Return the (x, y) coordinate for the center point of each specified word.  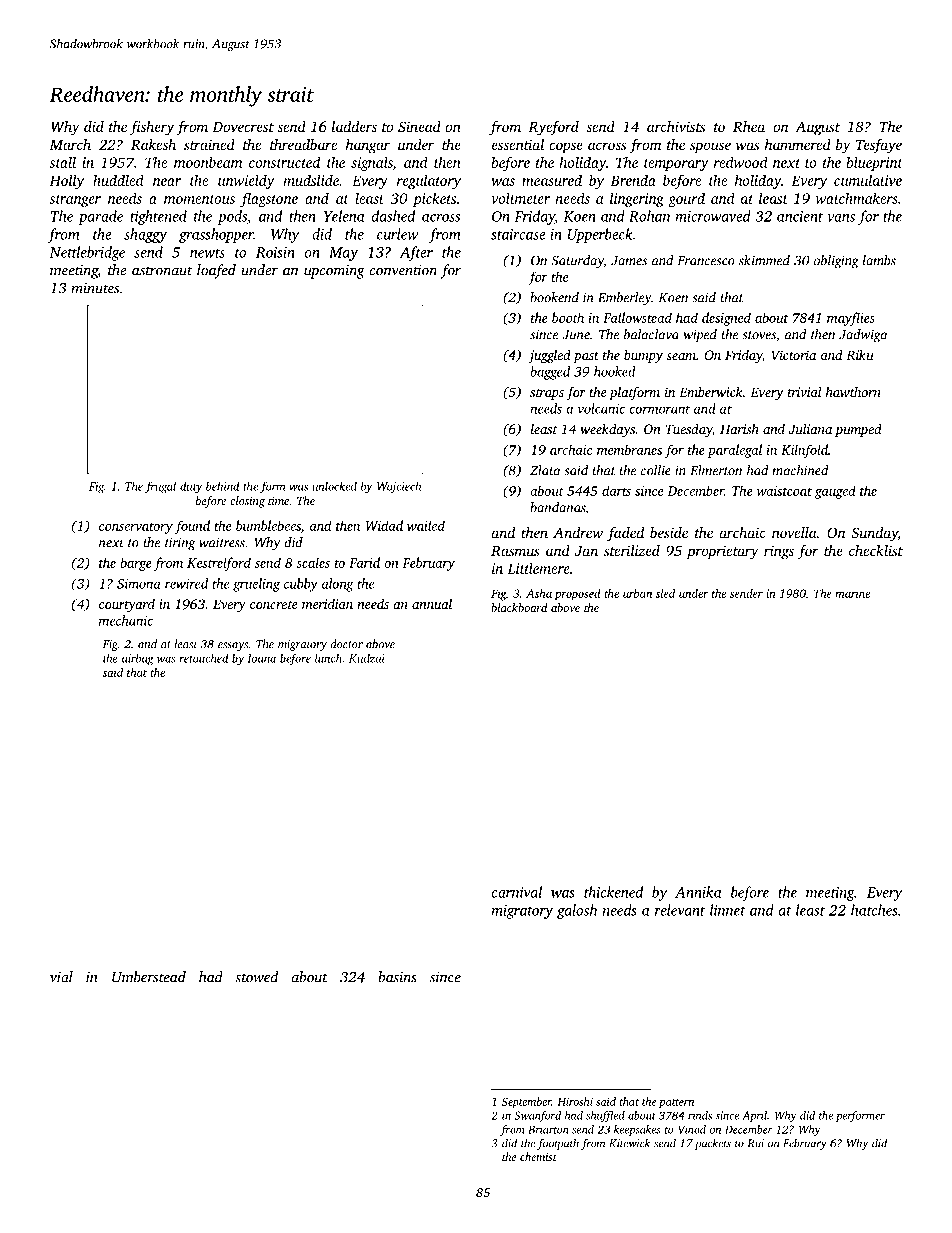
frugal (160, 488)
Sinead (419, 126)
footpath (558, 1144)
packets (713, 1144)
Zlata (545, 470)
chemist (538, 1156)
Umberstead (149, 977)
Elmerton (716, 470)
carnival (517, 892)
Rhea (749, 126)
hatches (874, 910)
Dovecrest (243, 127)
